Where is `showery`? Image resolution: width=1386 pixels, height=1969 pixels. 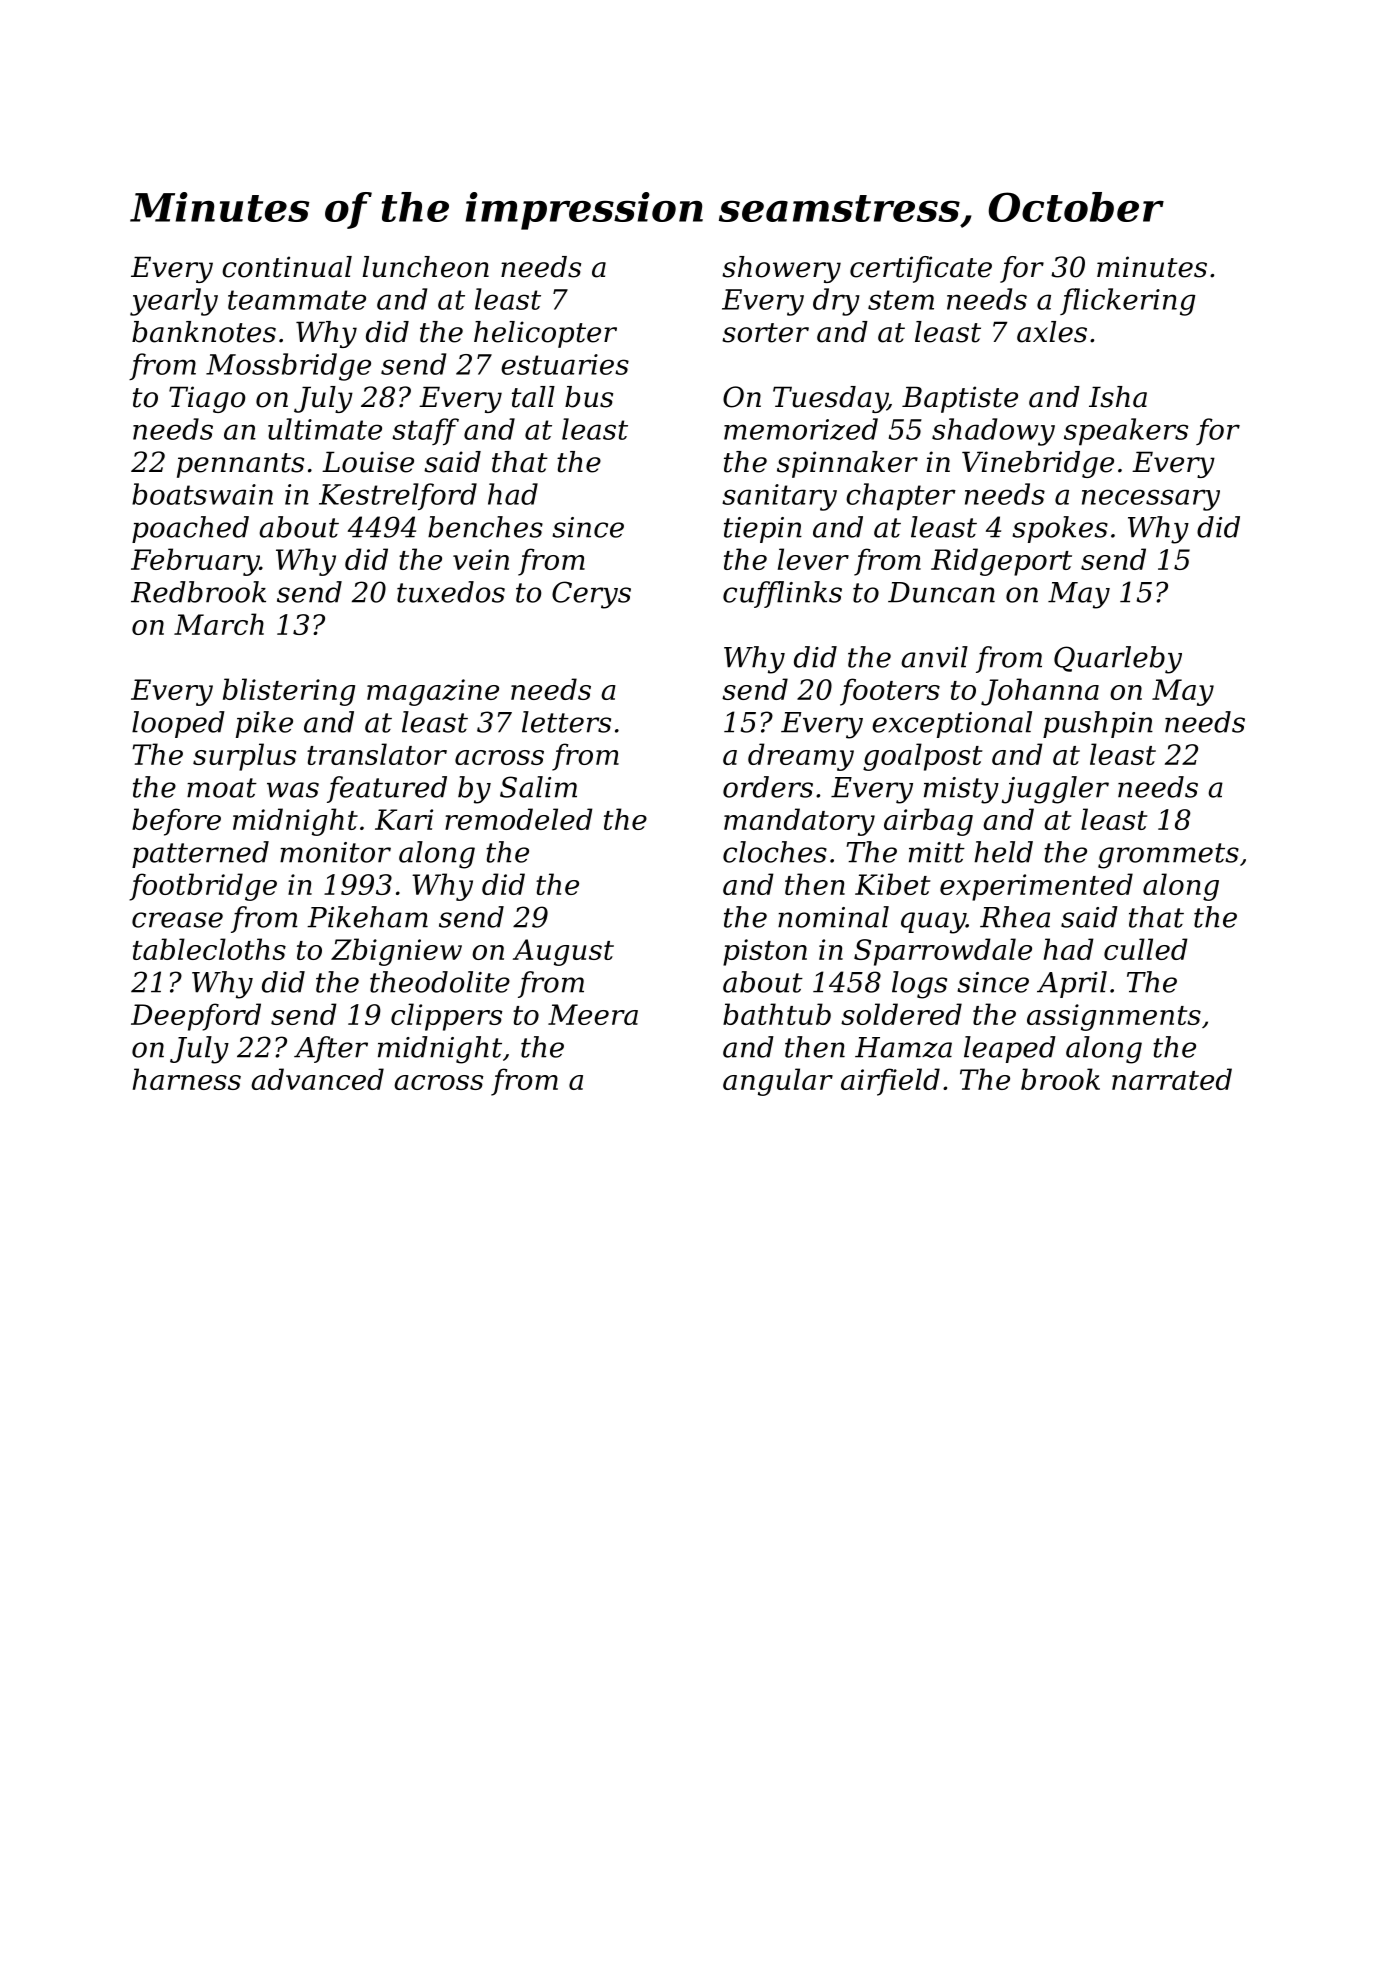 showery is located at coordinates (781, 269).
